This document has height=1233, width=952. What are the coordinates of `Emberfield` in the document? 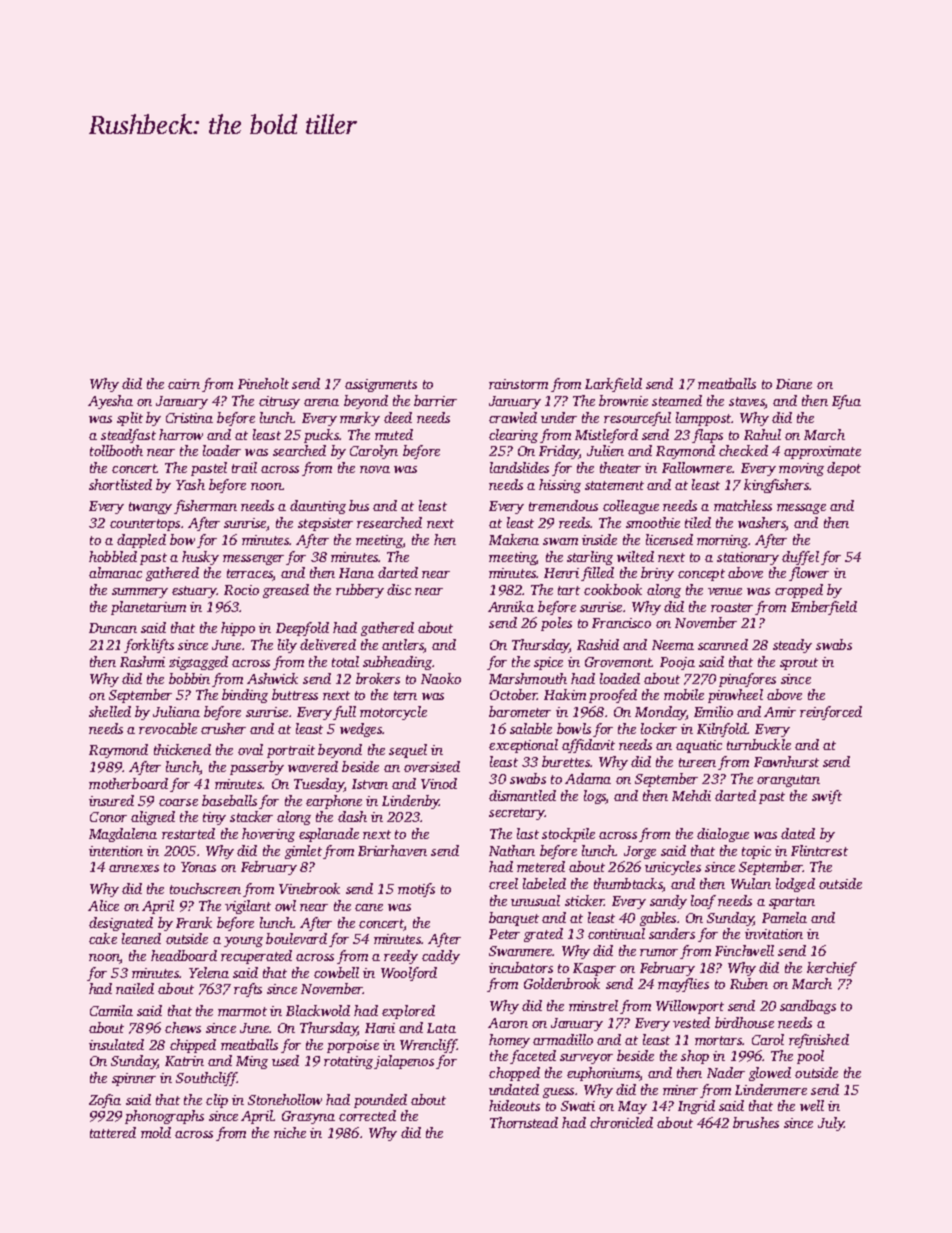 It's located at (824, 608).
